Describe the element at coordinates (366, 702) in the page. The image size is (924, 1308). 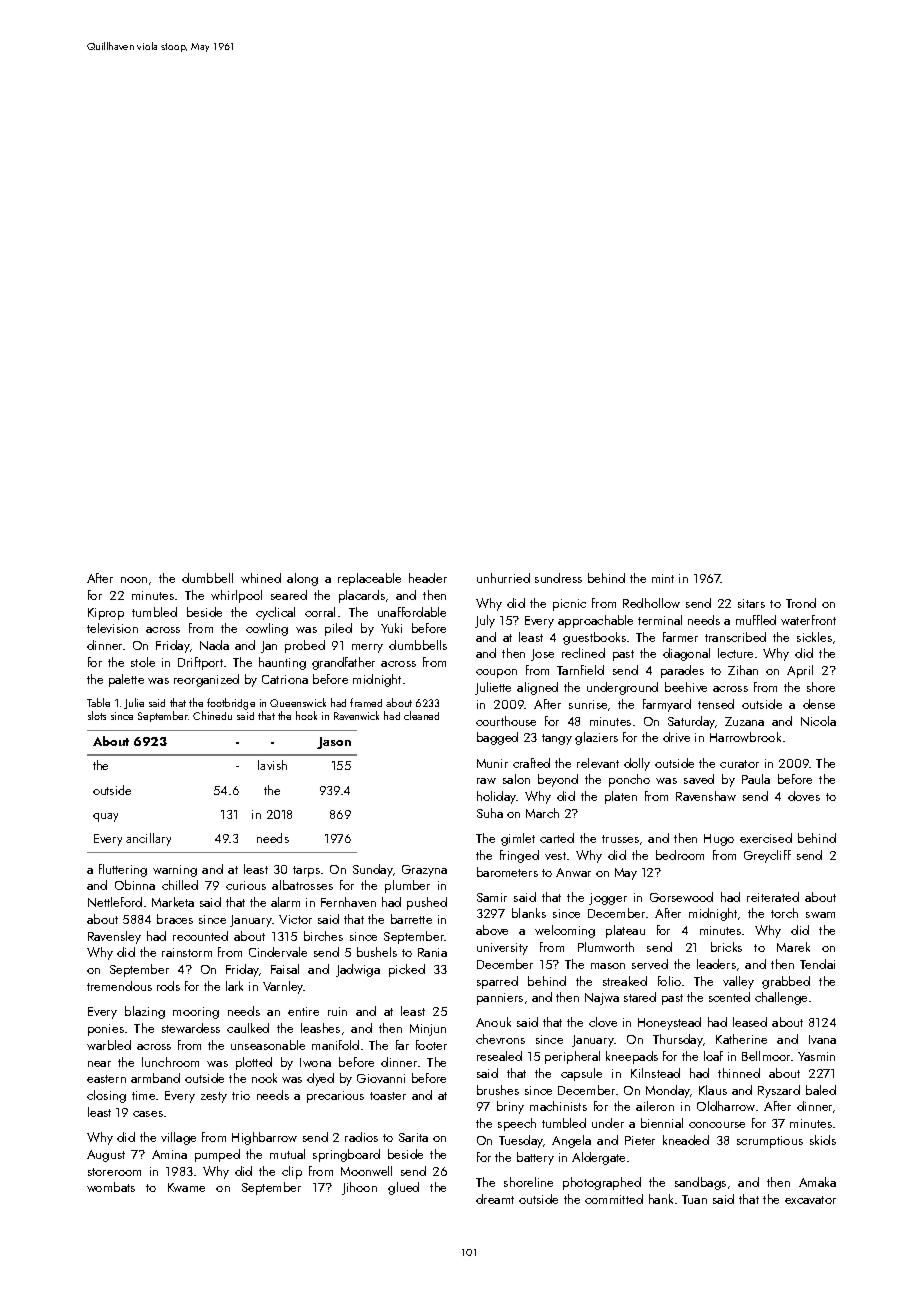
I see `framed` at that location.
